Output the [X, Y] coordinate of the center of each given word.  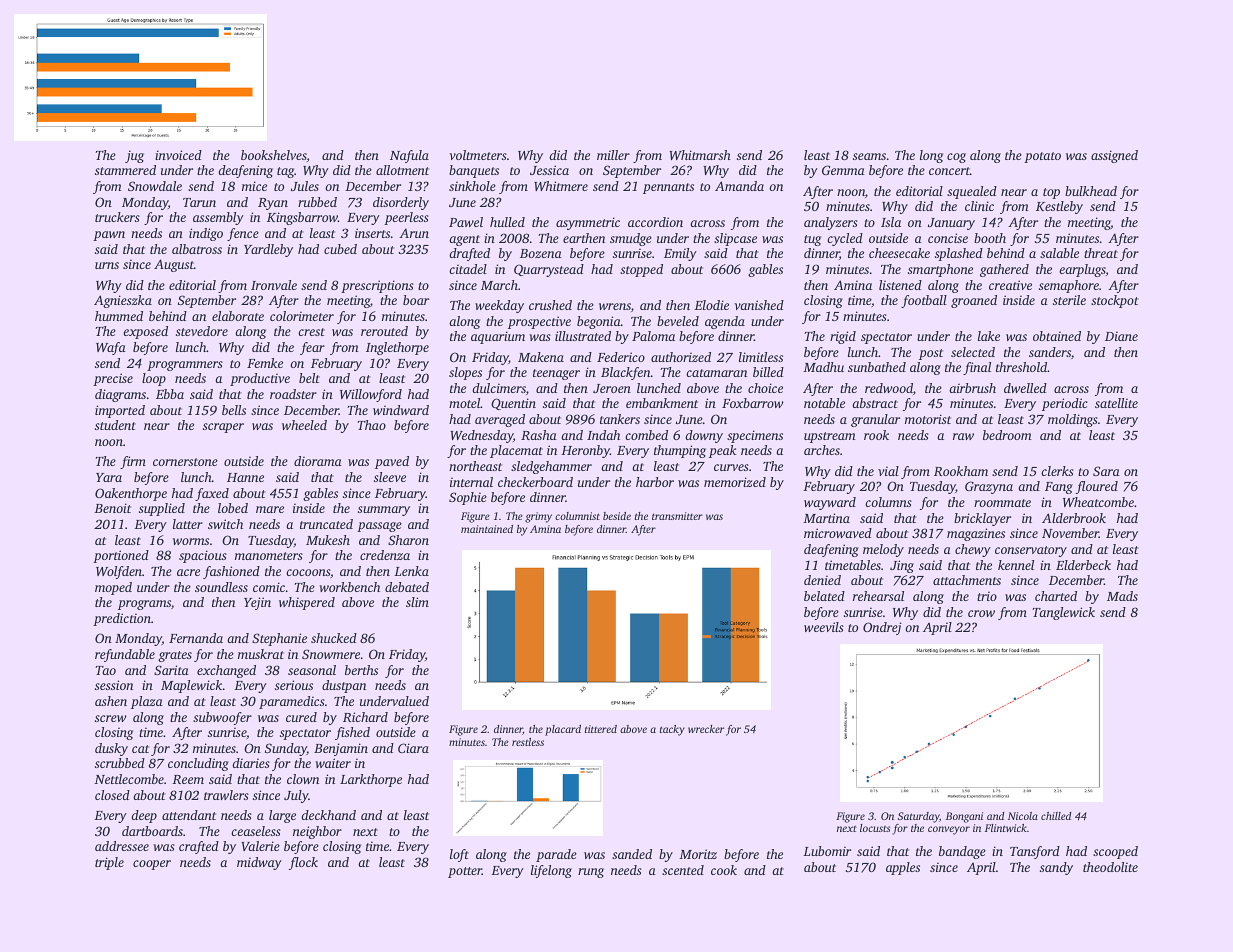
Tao [105, 670]
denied [822, 580]
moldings [1073, 420]
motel [465, 403]
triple [109, 863]
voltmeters [478, 155]
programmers [185, 366]
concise [948, 238]
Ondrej [882, 628]
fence [243, 234]
